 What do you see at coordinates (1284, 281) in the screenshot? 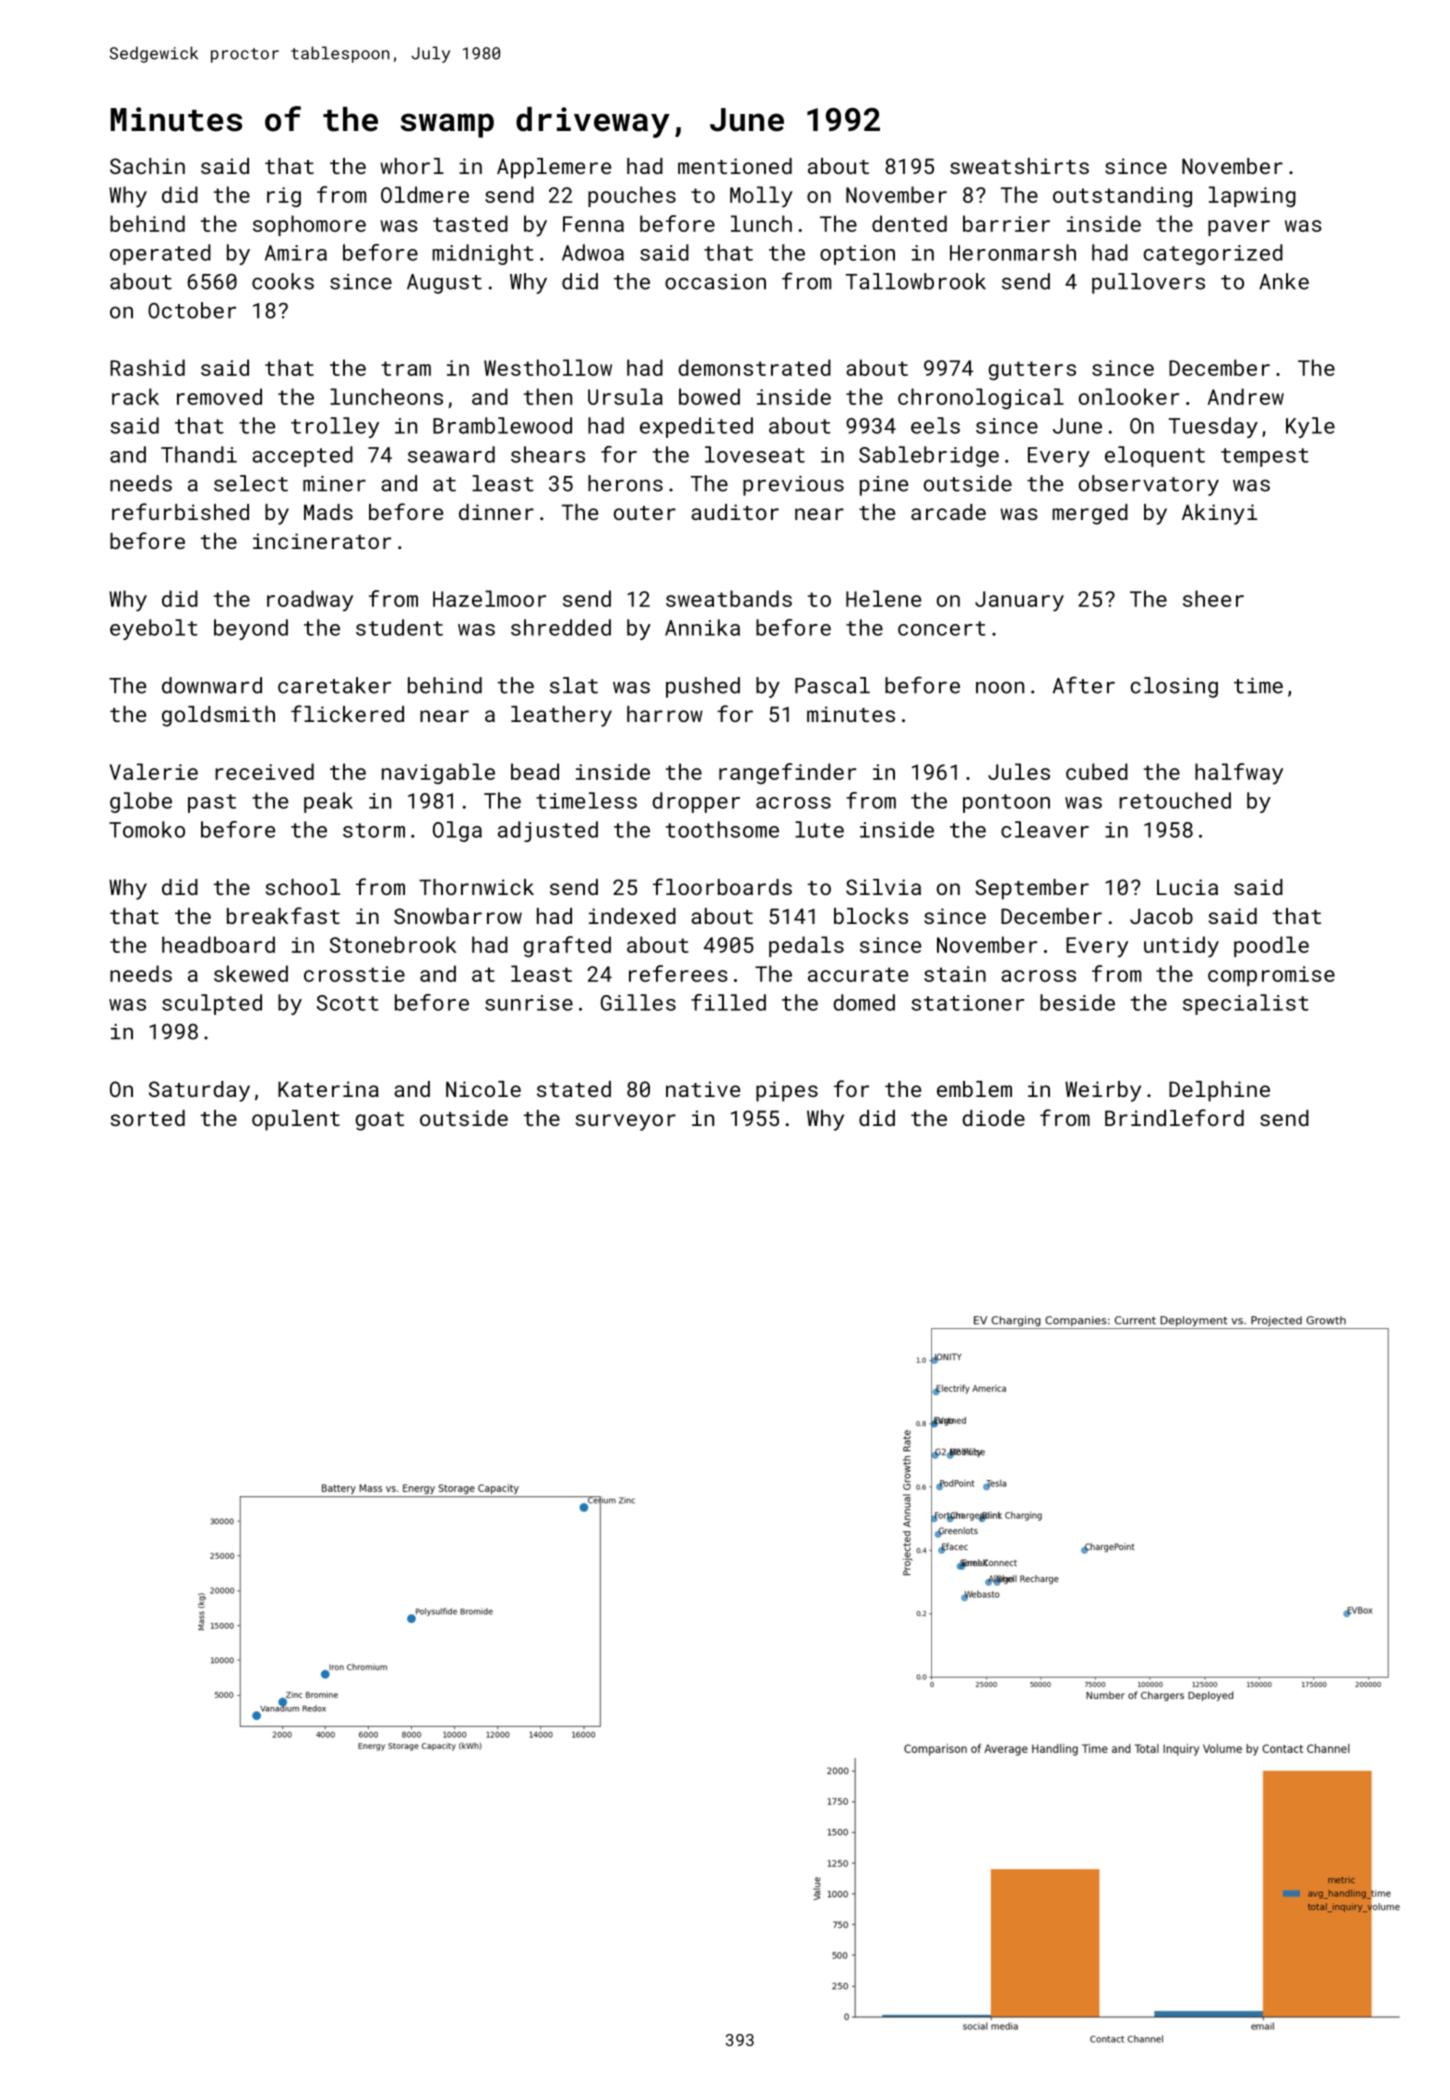
I see `Anke` at bounding box center [1284, 281].
